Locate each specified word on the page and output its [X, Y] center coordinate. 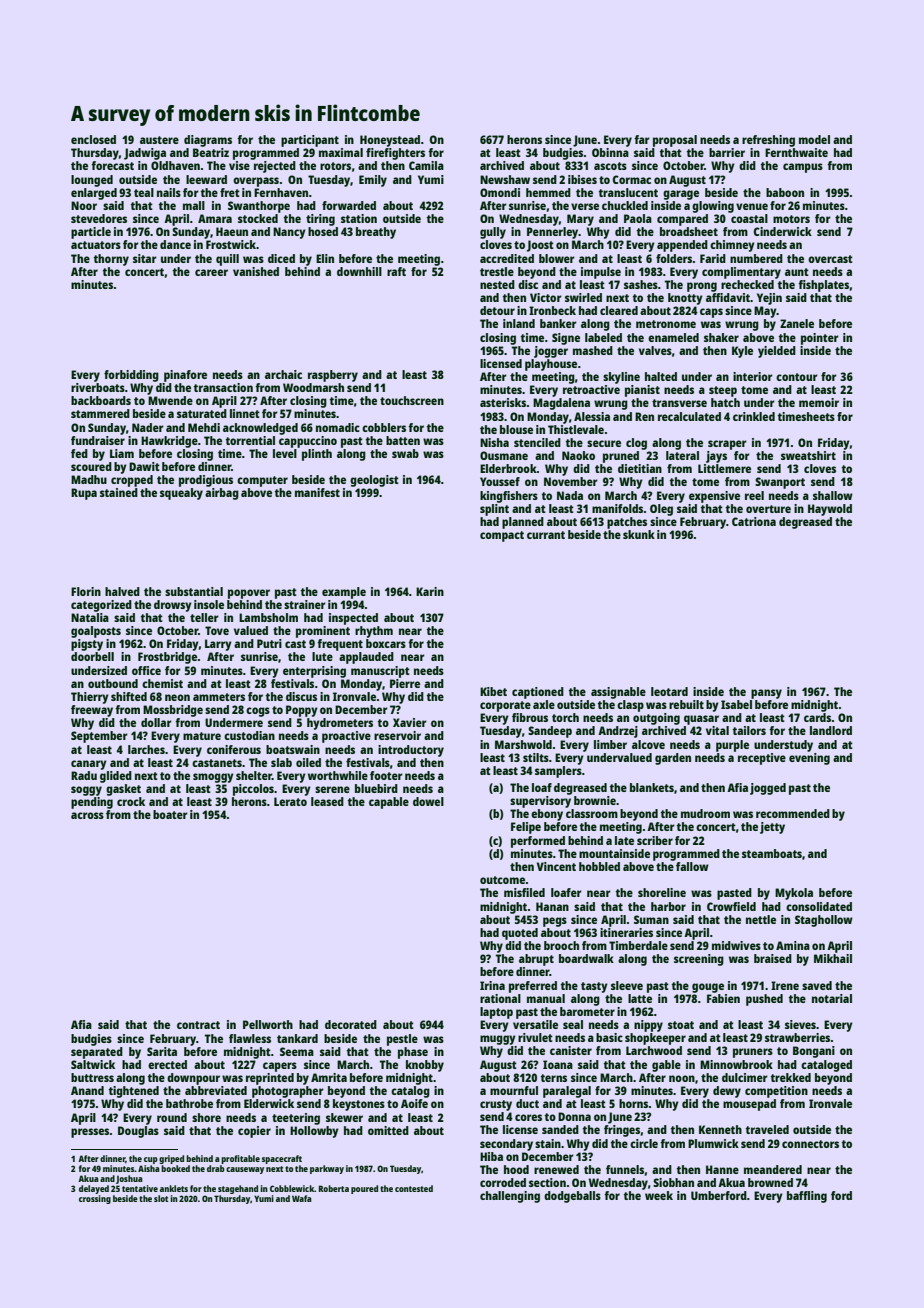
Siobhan [673, 1182]
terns [554, 1078]
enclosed [93, 139]
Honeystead [390, 141]
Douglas [138, 1132]
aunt [797, 272]
